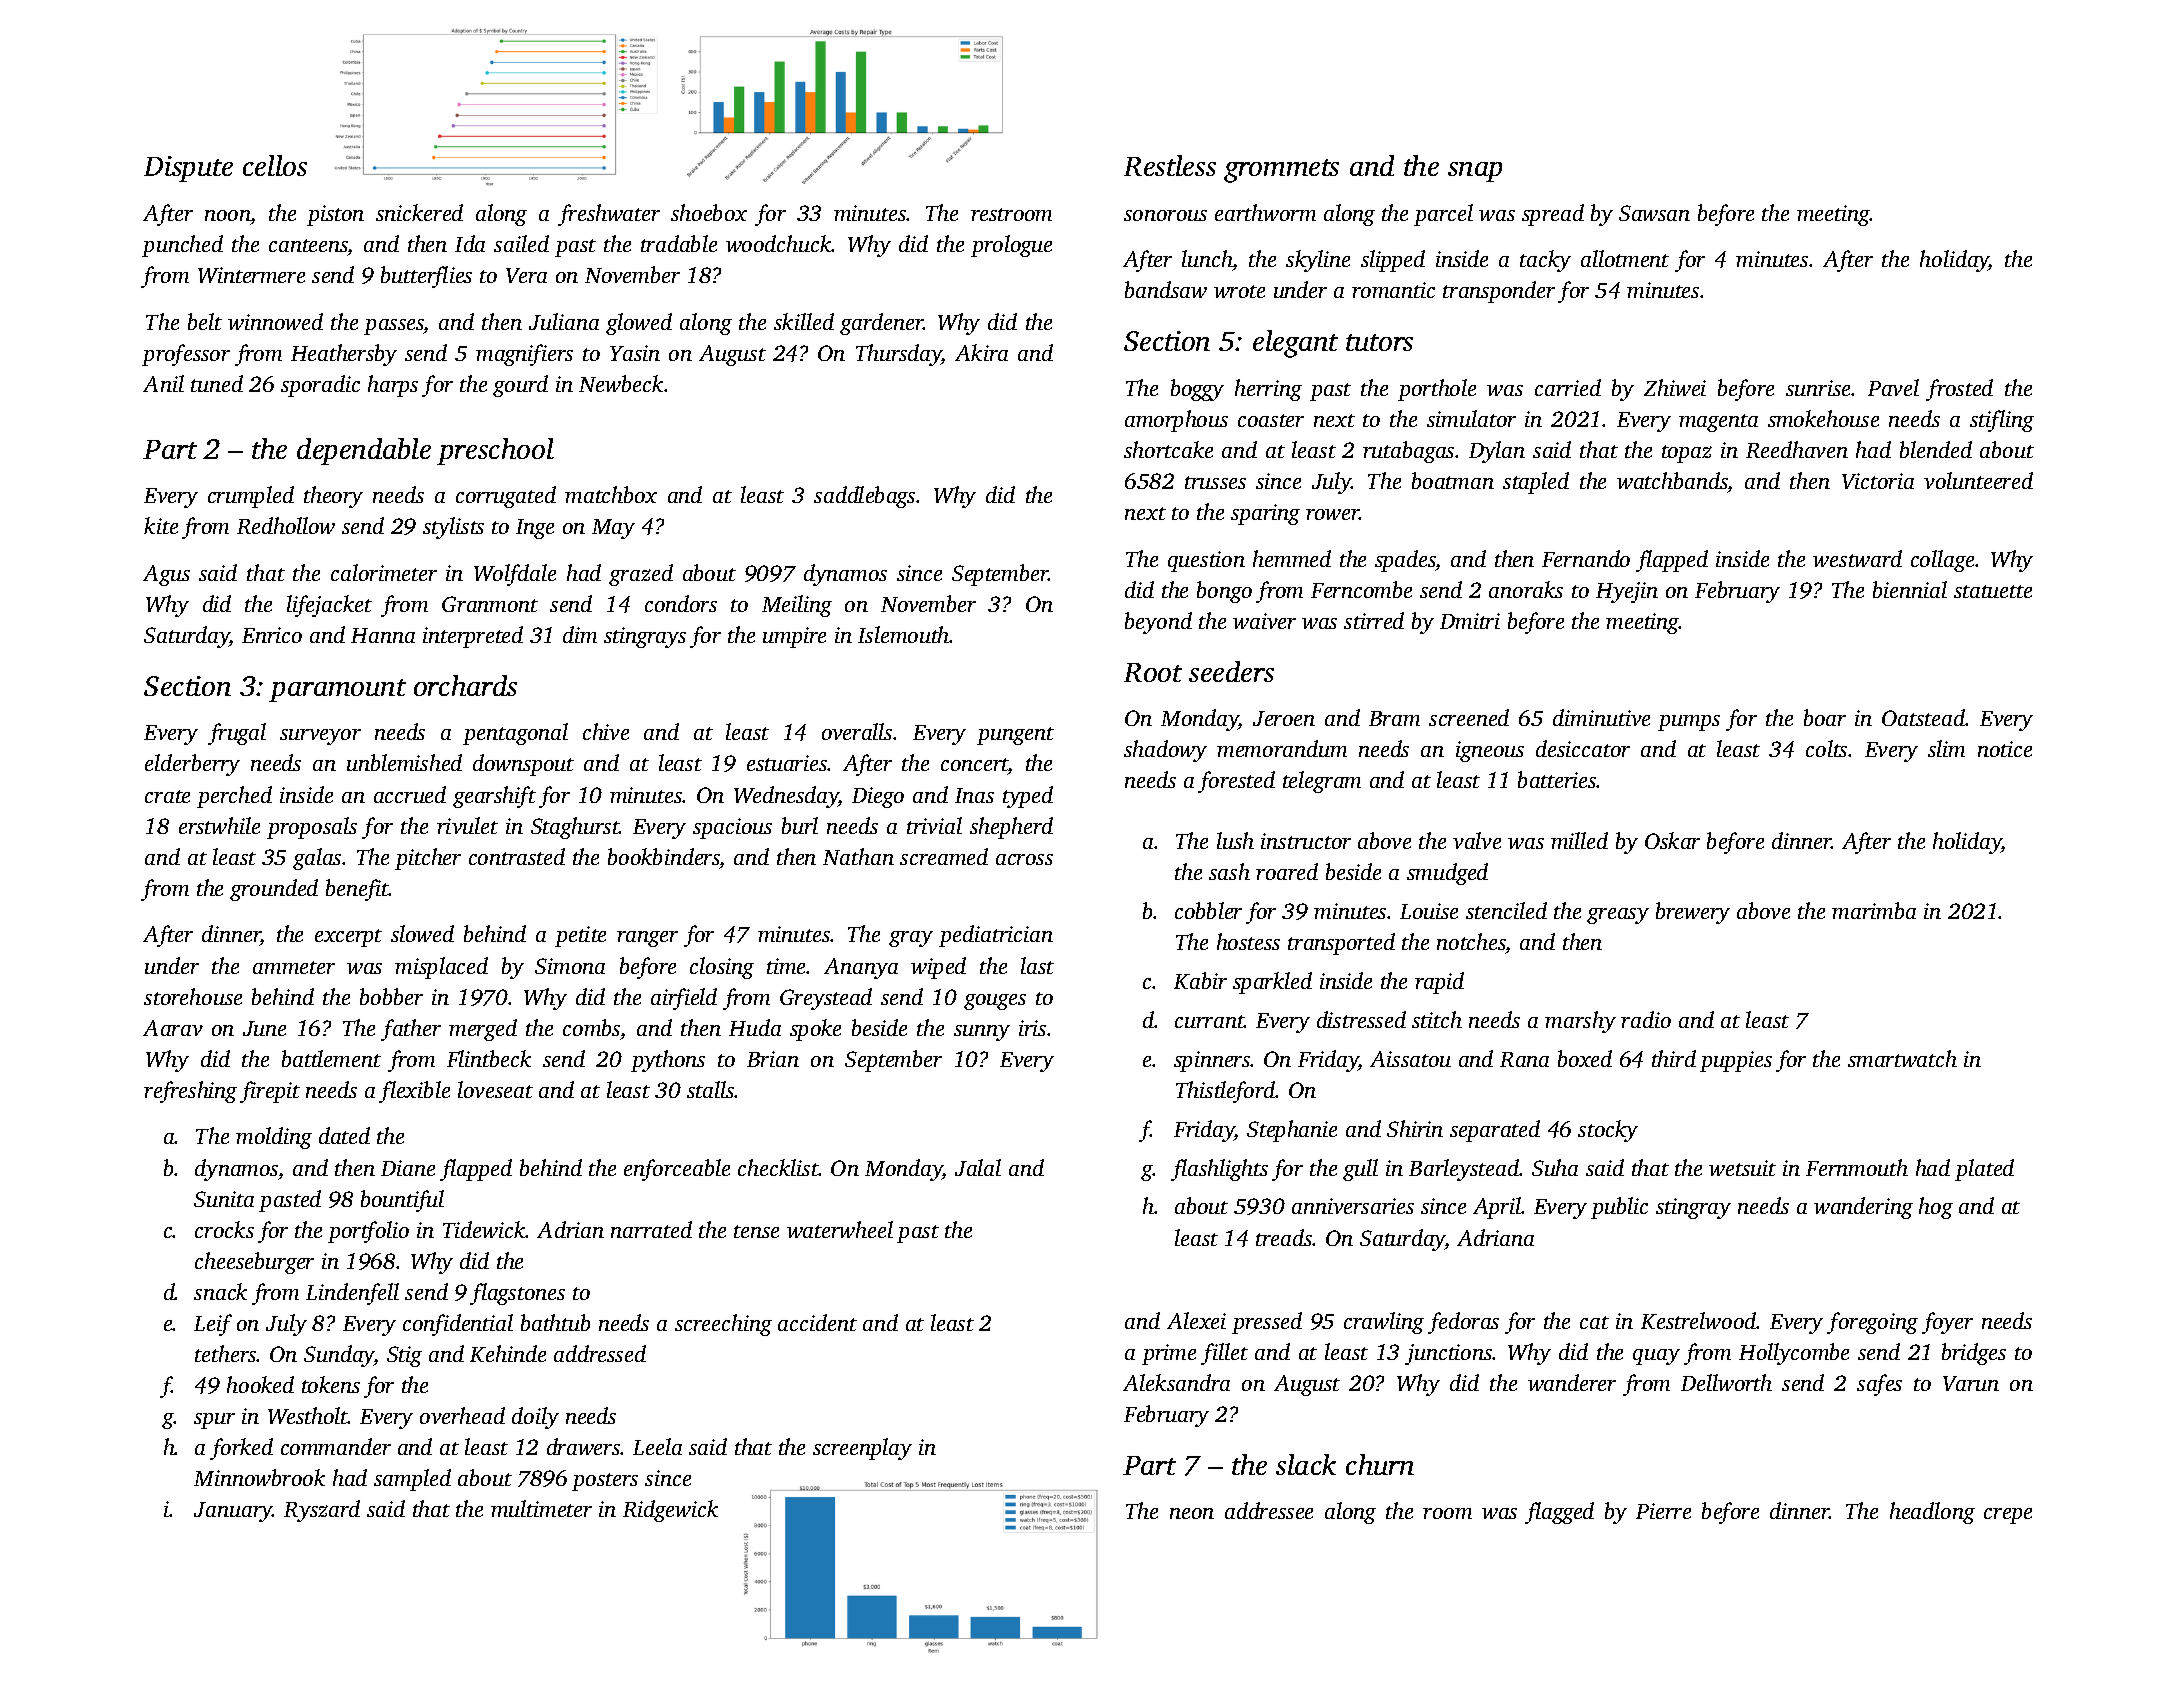 This screenshot has width=2178, height=1683. What do you see at coordinates (1208, 910) in the screenshot?
I see `cobbler` at bounding box center [1208, 910].
